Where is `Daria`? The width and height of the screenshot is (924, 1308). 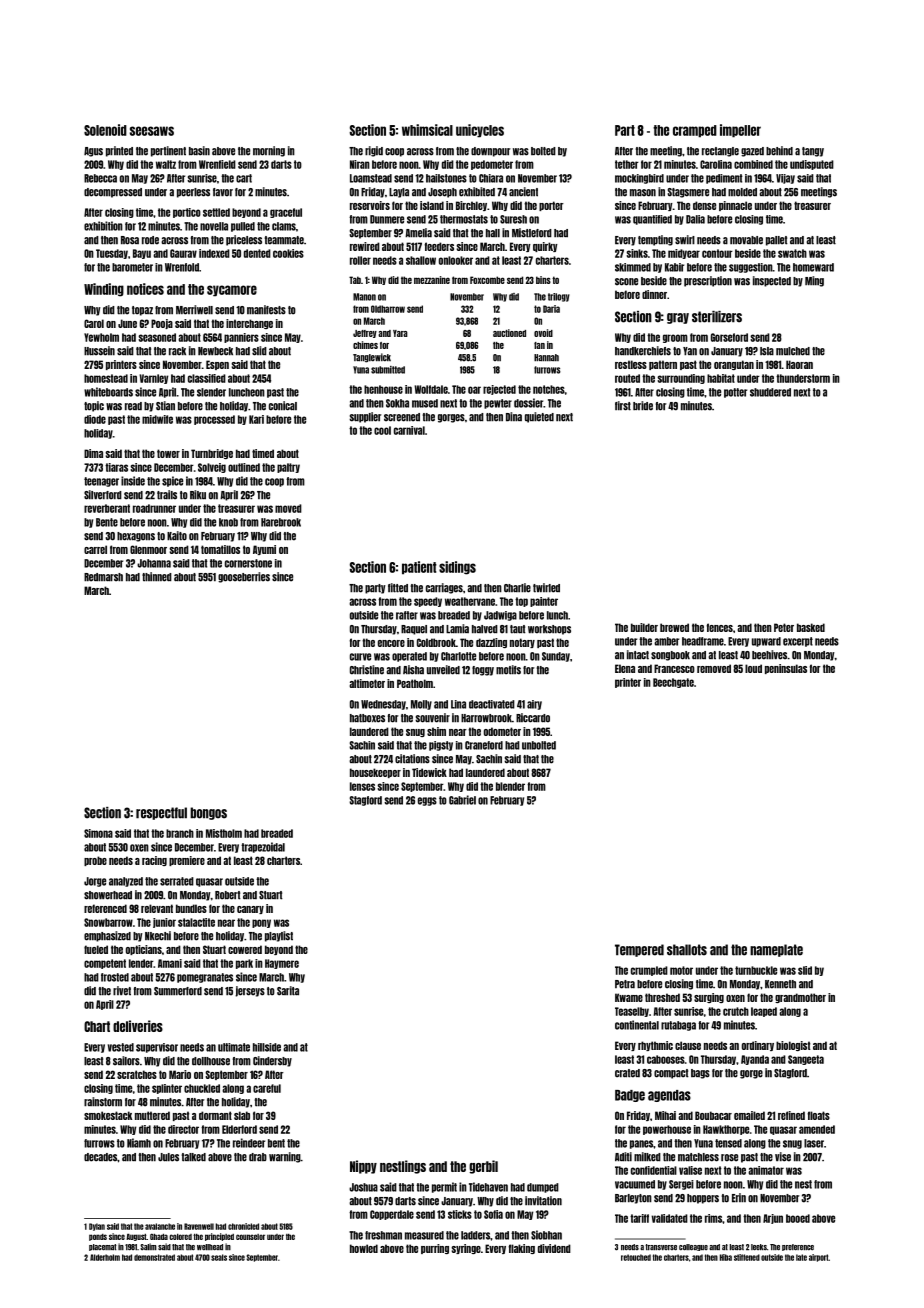 Daria is located at coordinates (551, 309).
